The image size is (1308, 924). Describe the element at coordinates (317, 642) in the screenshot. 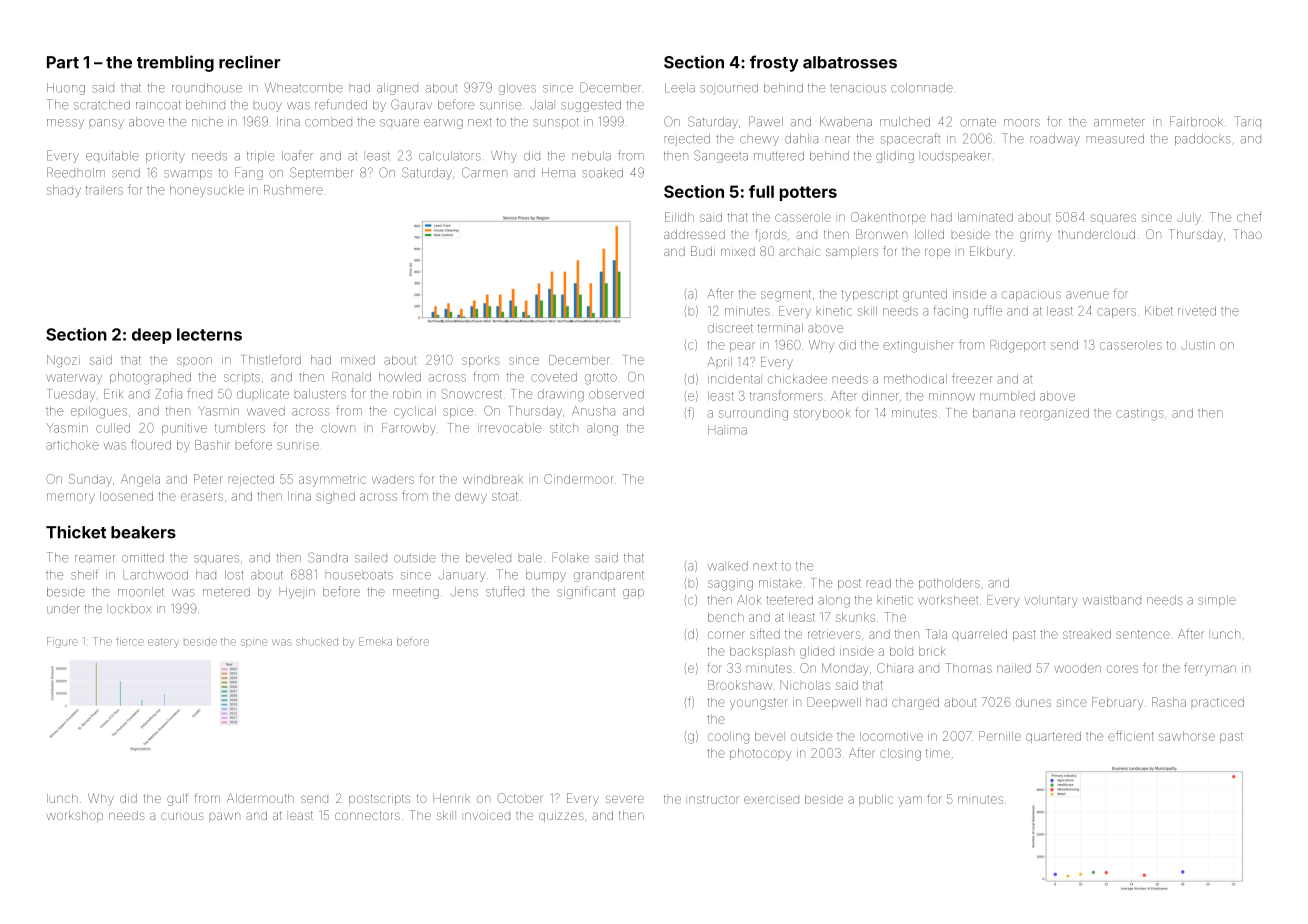

I see `shucked` at that location.
